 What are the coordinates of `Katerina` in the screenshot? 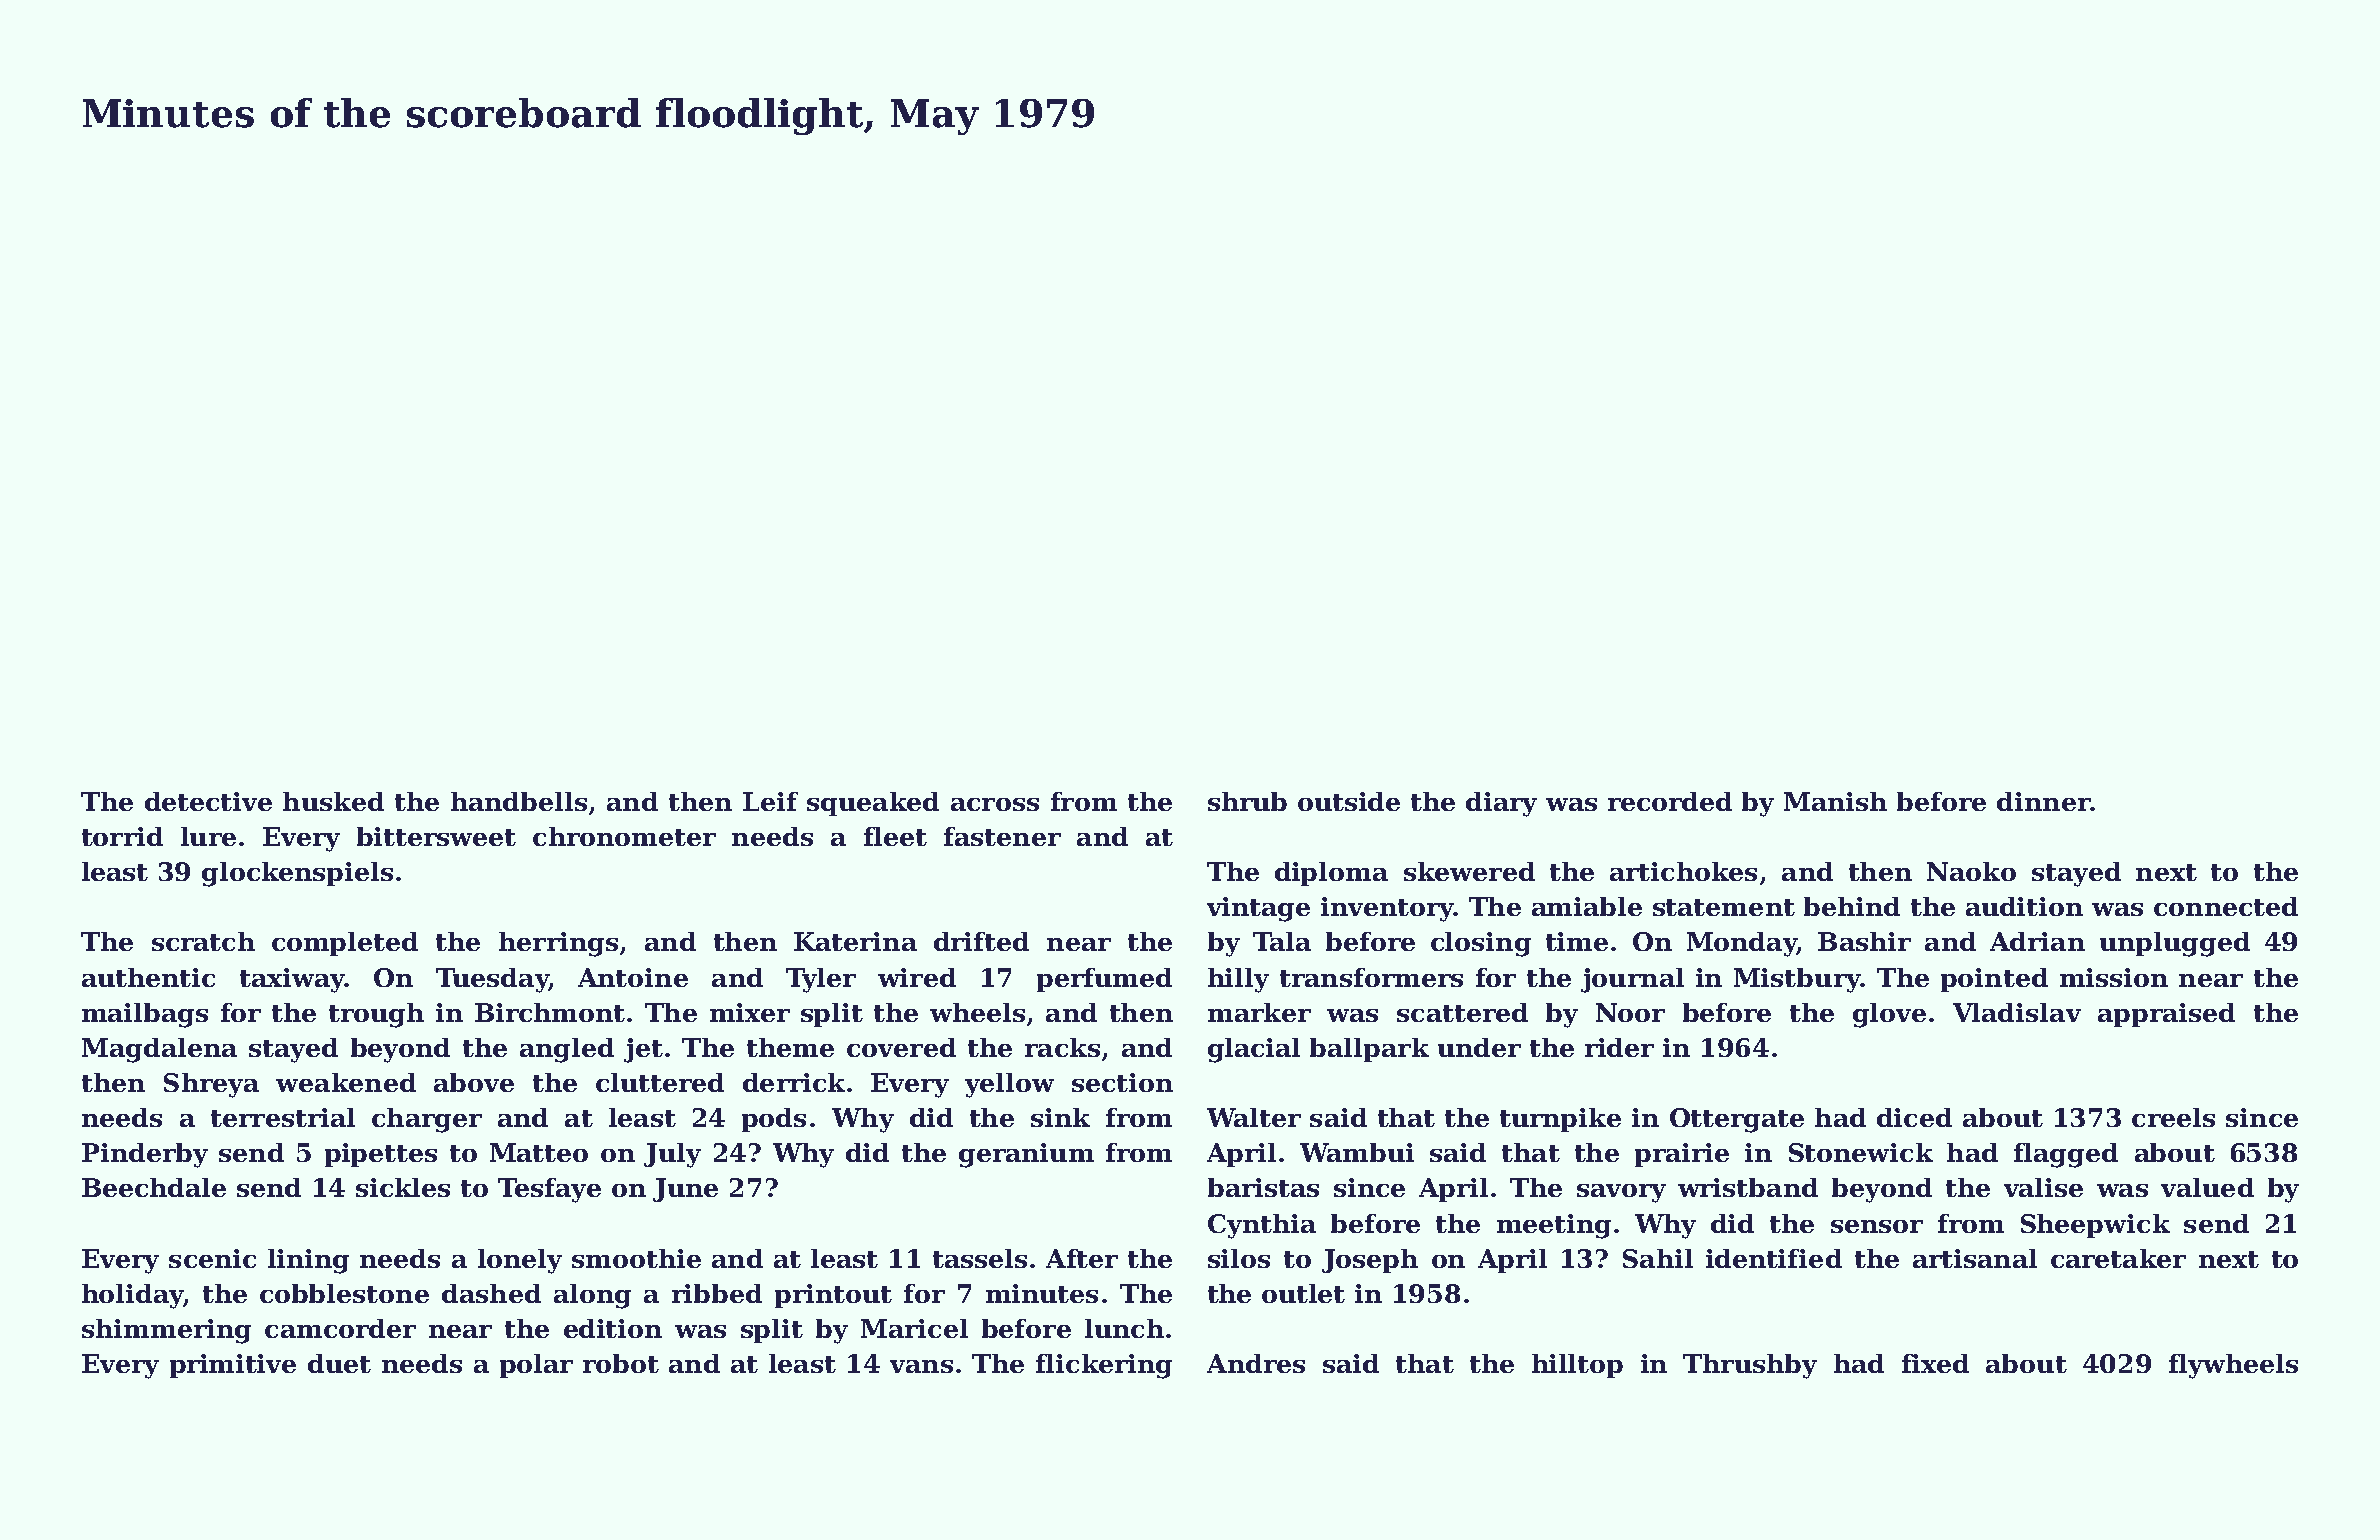 It's located at (855, 941).
